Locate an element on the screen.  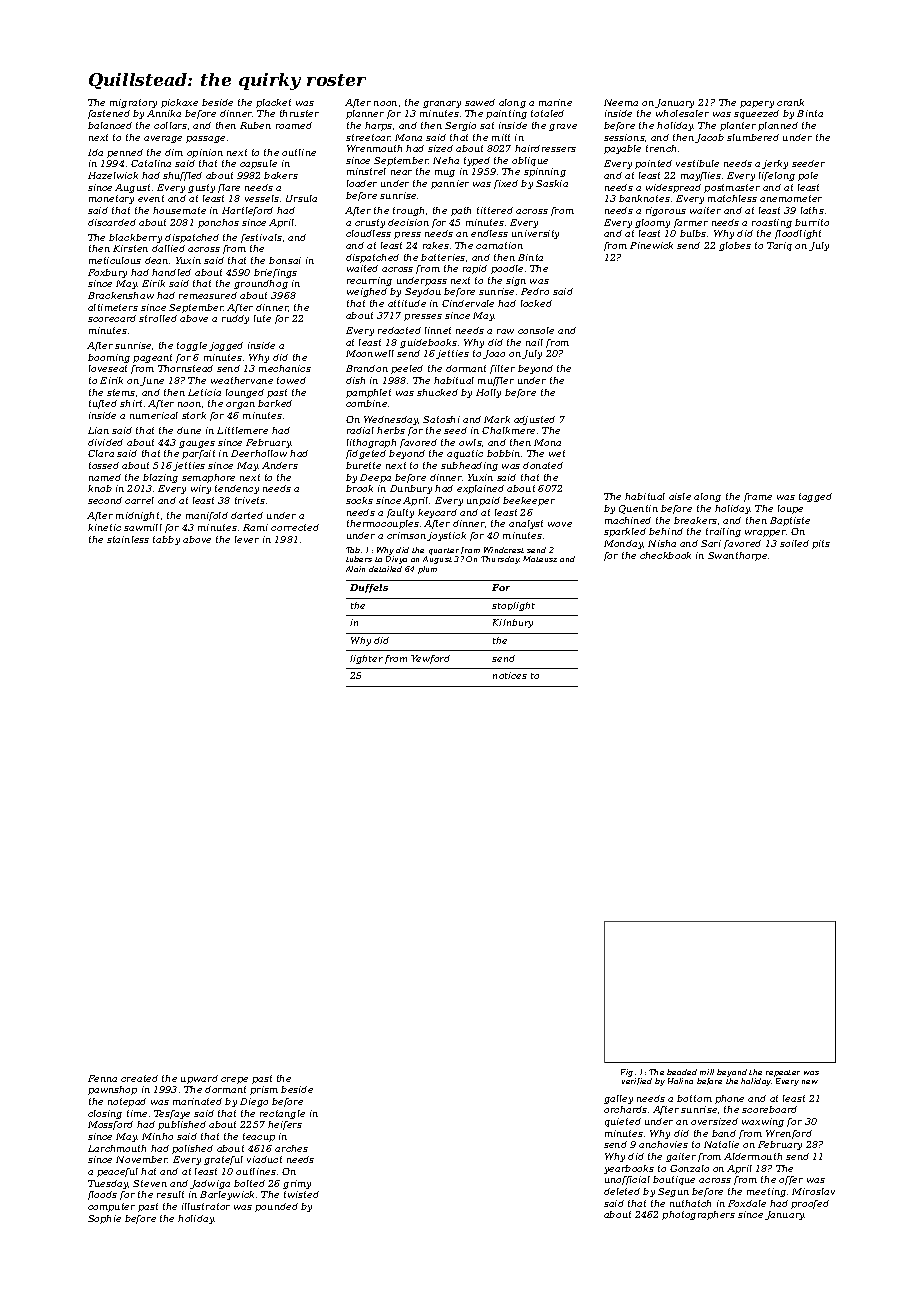
penned is located at coordinates (125, 153).
